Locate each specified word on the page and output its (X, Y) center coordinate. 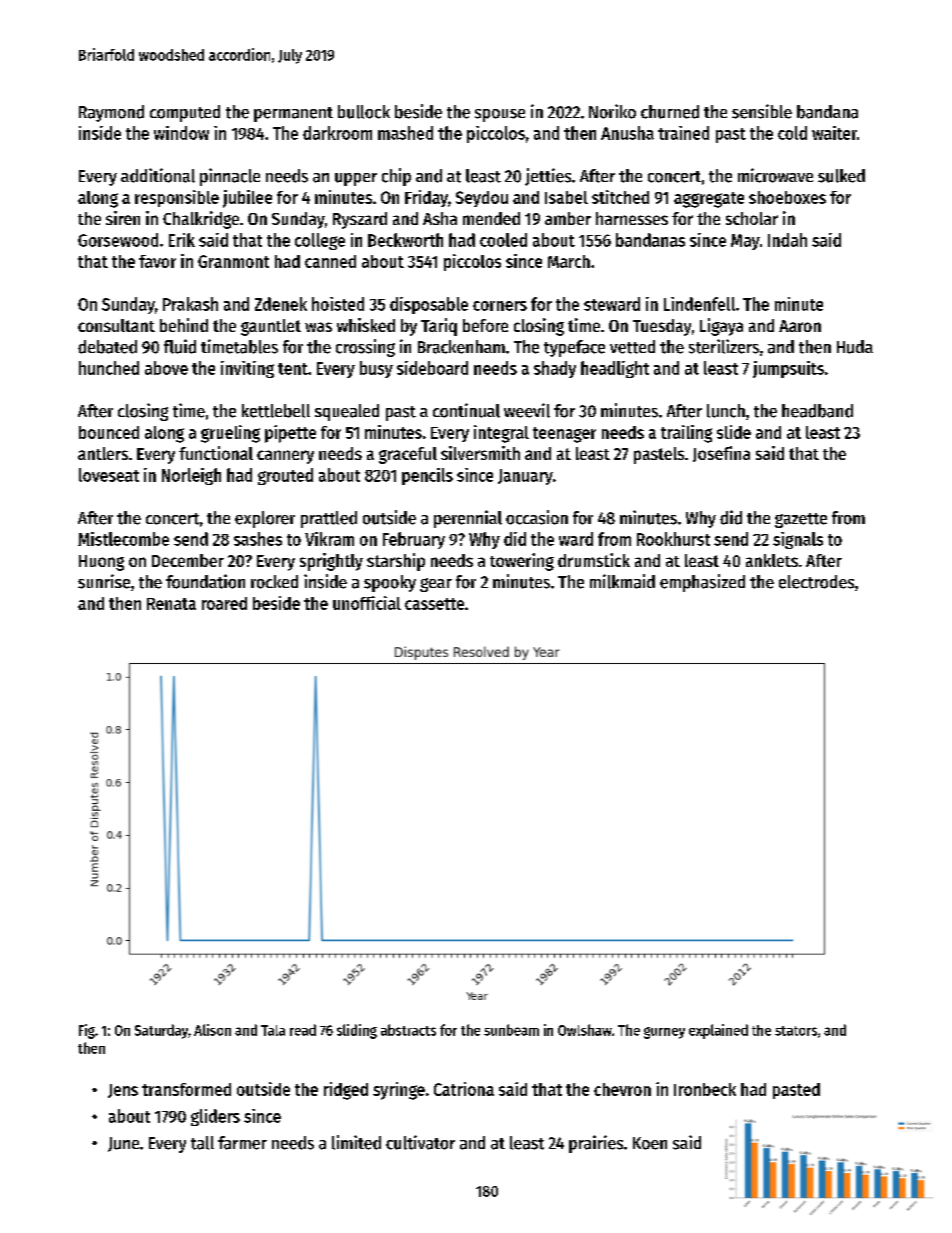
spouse (500, 115)
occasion (537, 517)
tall (202, 1143)
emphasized (702, 583)
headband (817, 411)
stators (796, 1031)
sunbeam (511, 1030)
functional (216, 453)
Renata (171, 604)
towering (522, 562)
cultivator (420, 1142)
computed (185, 113)
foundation (205, 581)
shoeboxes (787, 197)
